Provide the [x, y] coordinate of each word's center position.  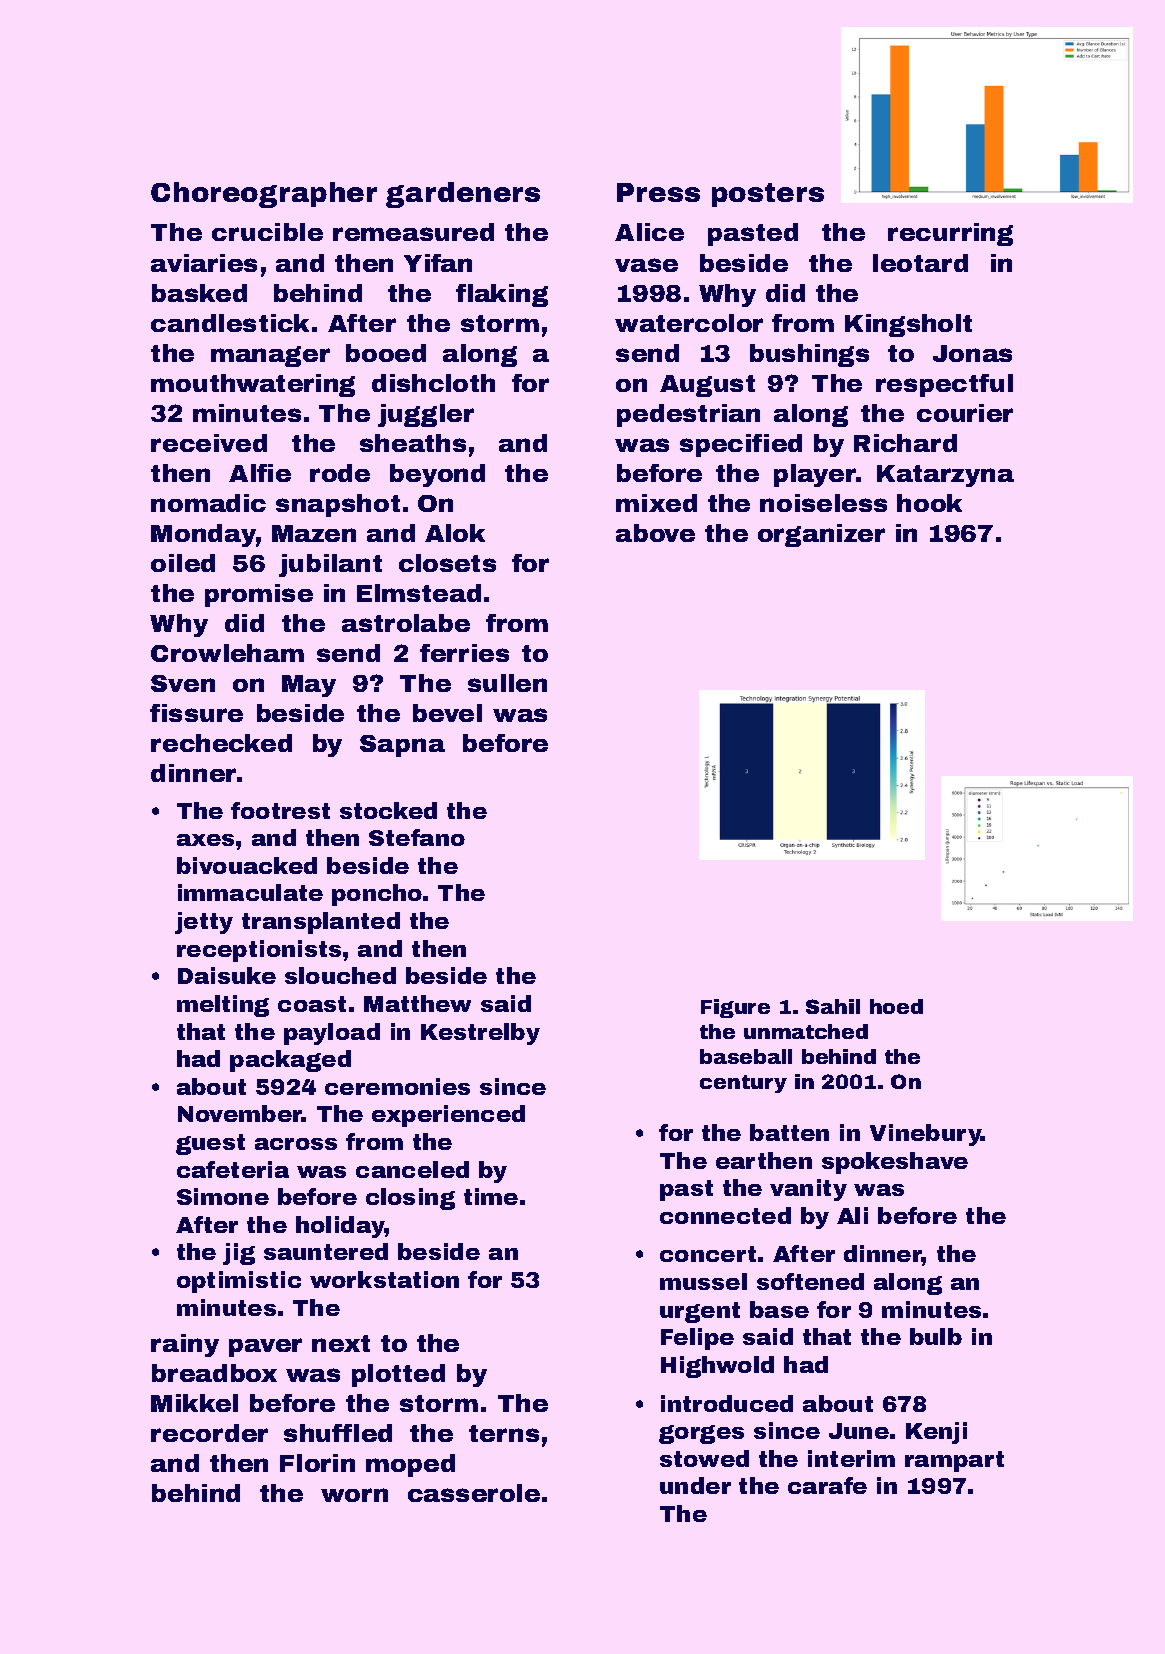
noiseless [823, 503]
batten [789, 1132]
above [655, 533]
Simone [223, 1196]
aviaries [204, 263]
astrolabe [406, 623]
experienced [448, 1116]
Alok [455, 533]
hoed [896, 1006]
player [815, 475]
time [491, 1196]
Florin [317, 1463]
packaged [290, 1061]
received [209, 443]
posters [768, 195]
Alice [649, 232]
